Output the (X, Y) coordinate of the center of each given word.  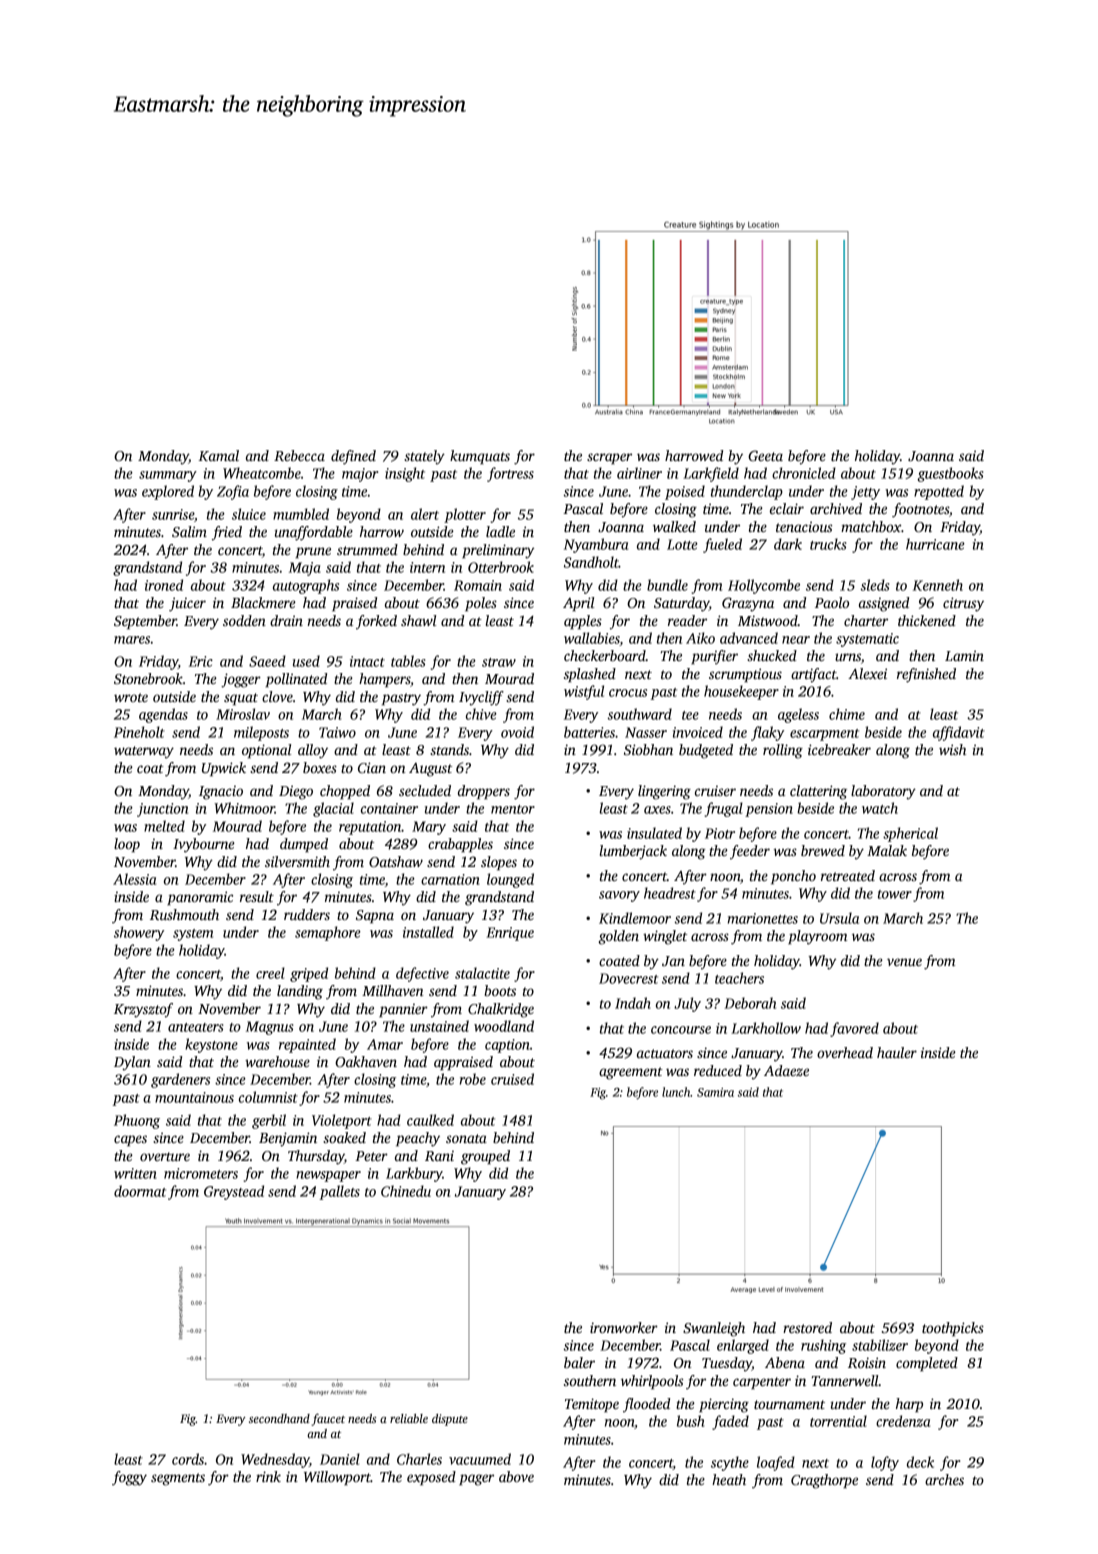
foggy (129, 1478)
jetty (865, 493)
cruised (512, 1079)
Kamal (218, 455)
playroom (817, 937)
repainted (307, 1045)
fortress (510, 474)
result (257, 896)
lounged (510, 880)
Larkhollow (766, 1028)
